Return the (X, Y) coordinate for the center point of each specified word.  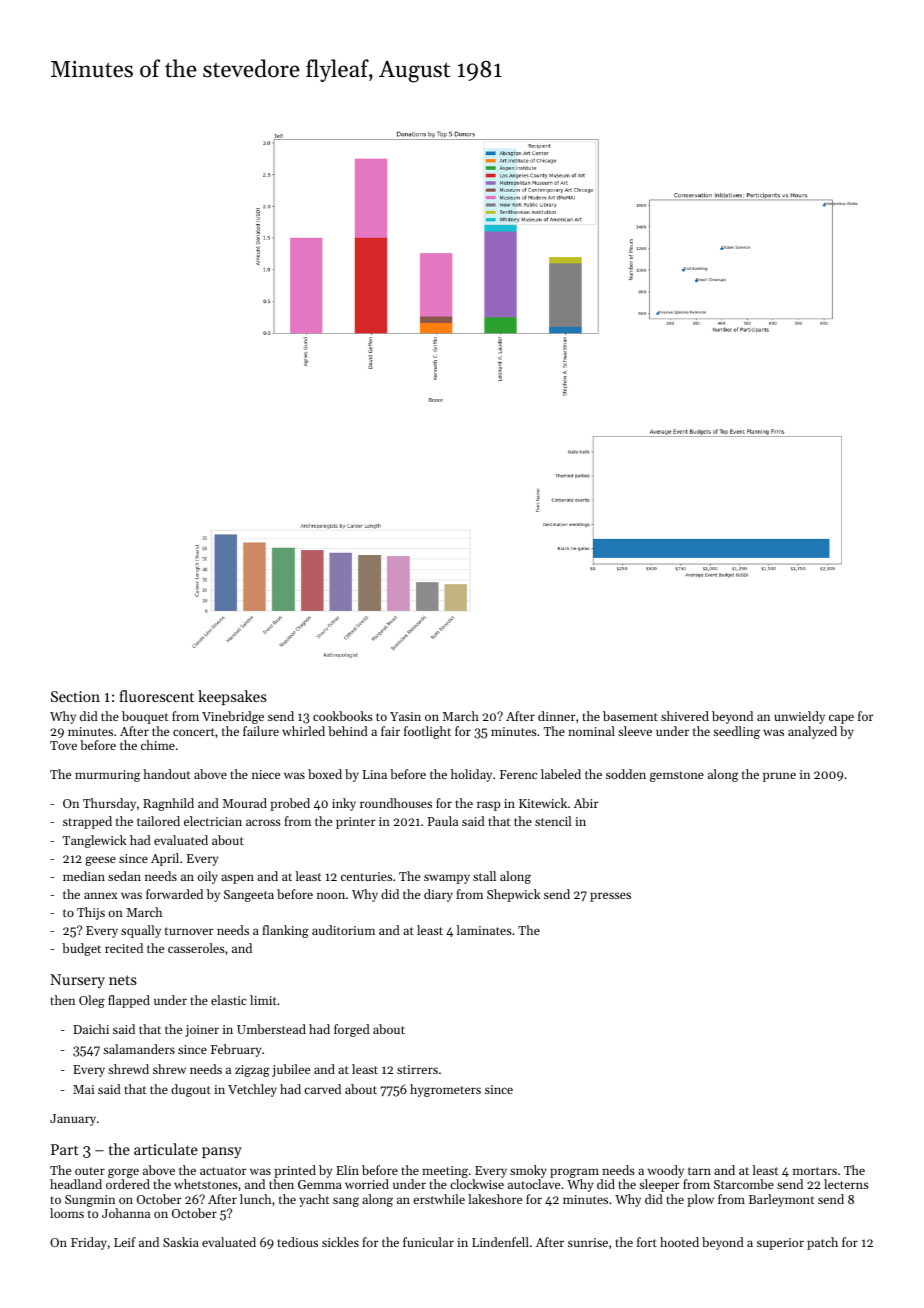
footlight (427, 732)
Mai (83, 1089)
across (263, 822)
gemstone (677, 776)
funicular (428, 1242)
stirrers (417, 1069)
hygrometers (445, 1090)
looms (67, 1213)
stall (484, 876)
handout (166, 774)
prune (779, 777)
